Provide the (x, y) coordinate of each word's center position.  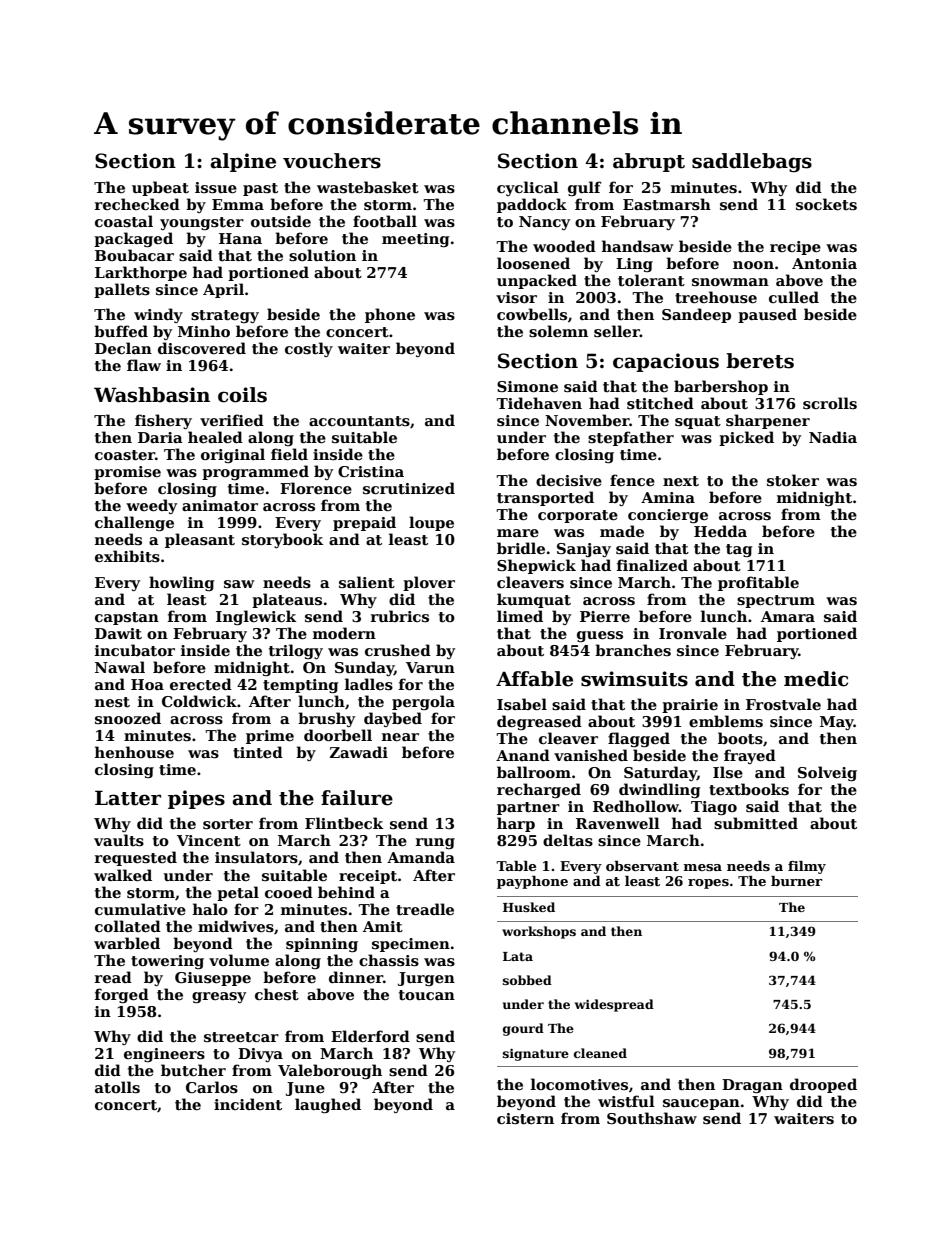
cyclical (528, 188)
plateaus (287, 600)
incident (248, 1104)
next (681, 481)
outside (281, 221)
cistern (525, 1118)
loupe (431, 523)
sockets (826, 204)
